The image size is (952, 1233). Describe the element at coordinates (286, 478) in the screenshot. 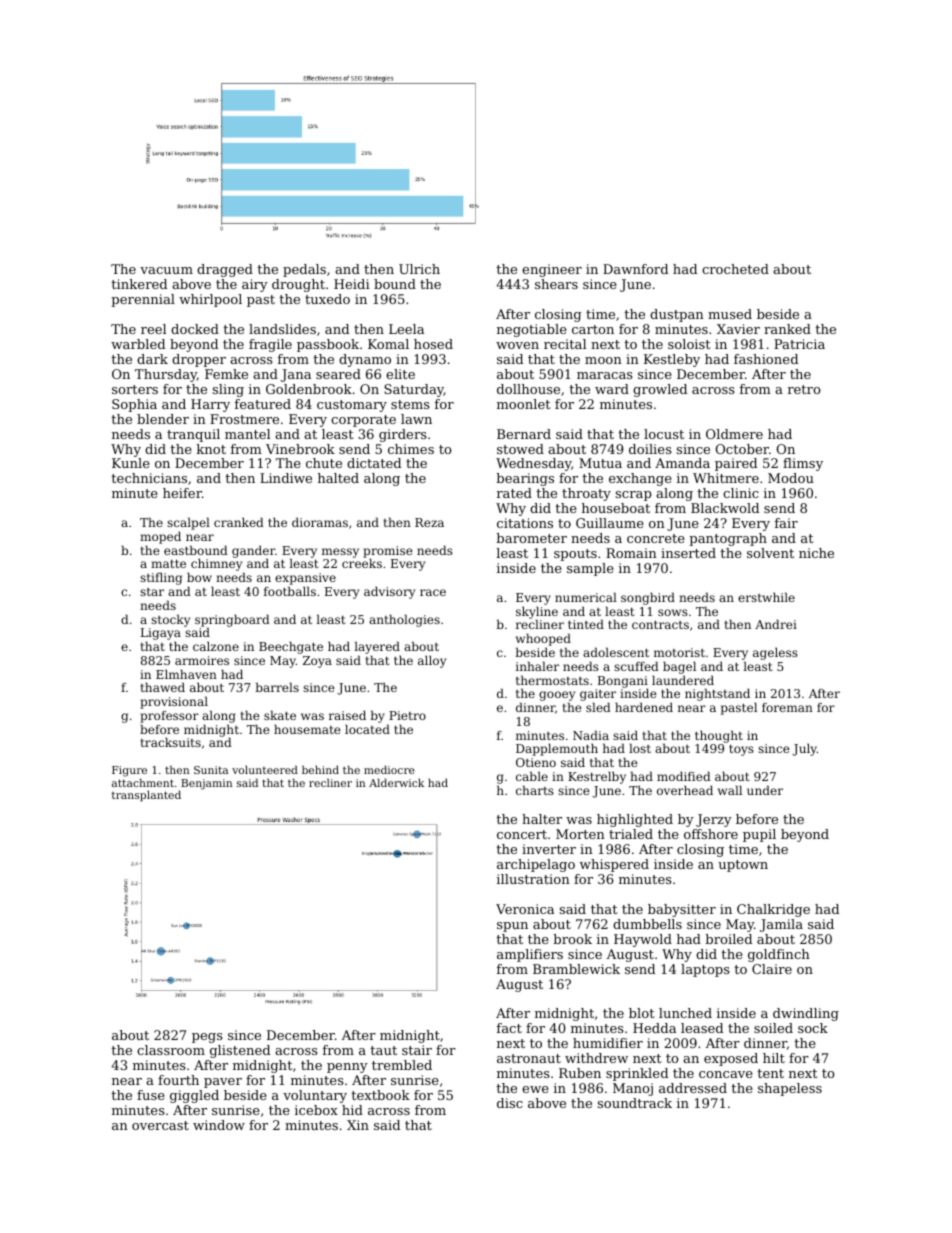

I see `Lindiwe` at that location.
